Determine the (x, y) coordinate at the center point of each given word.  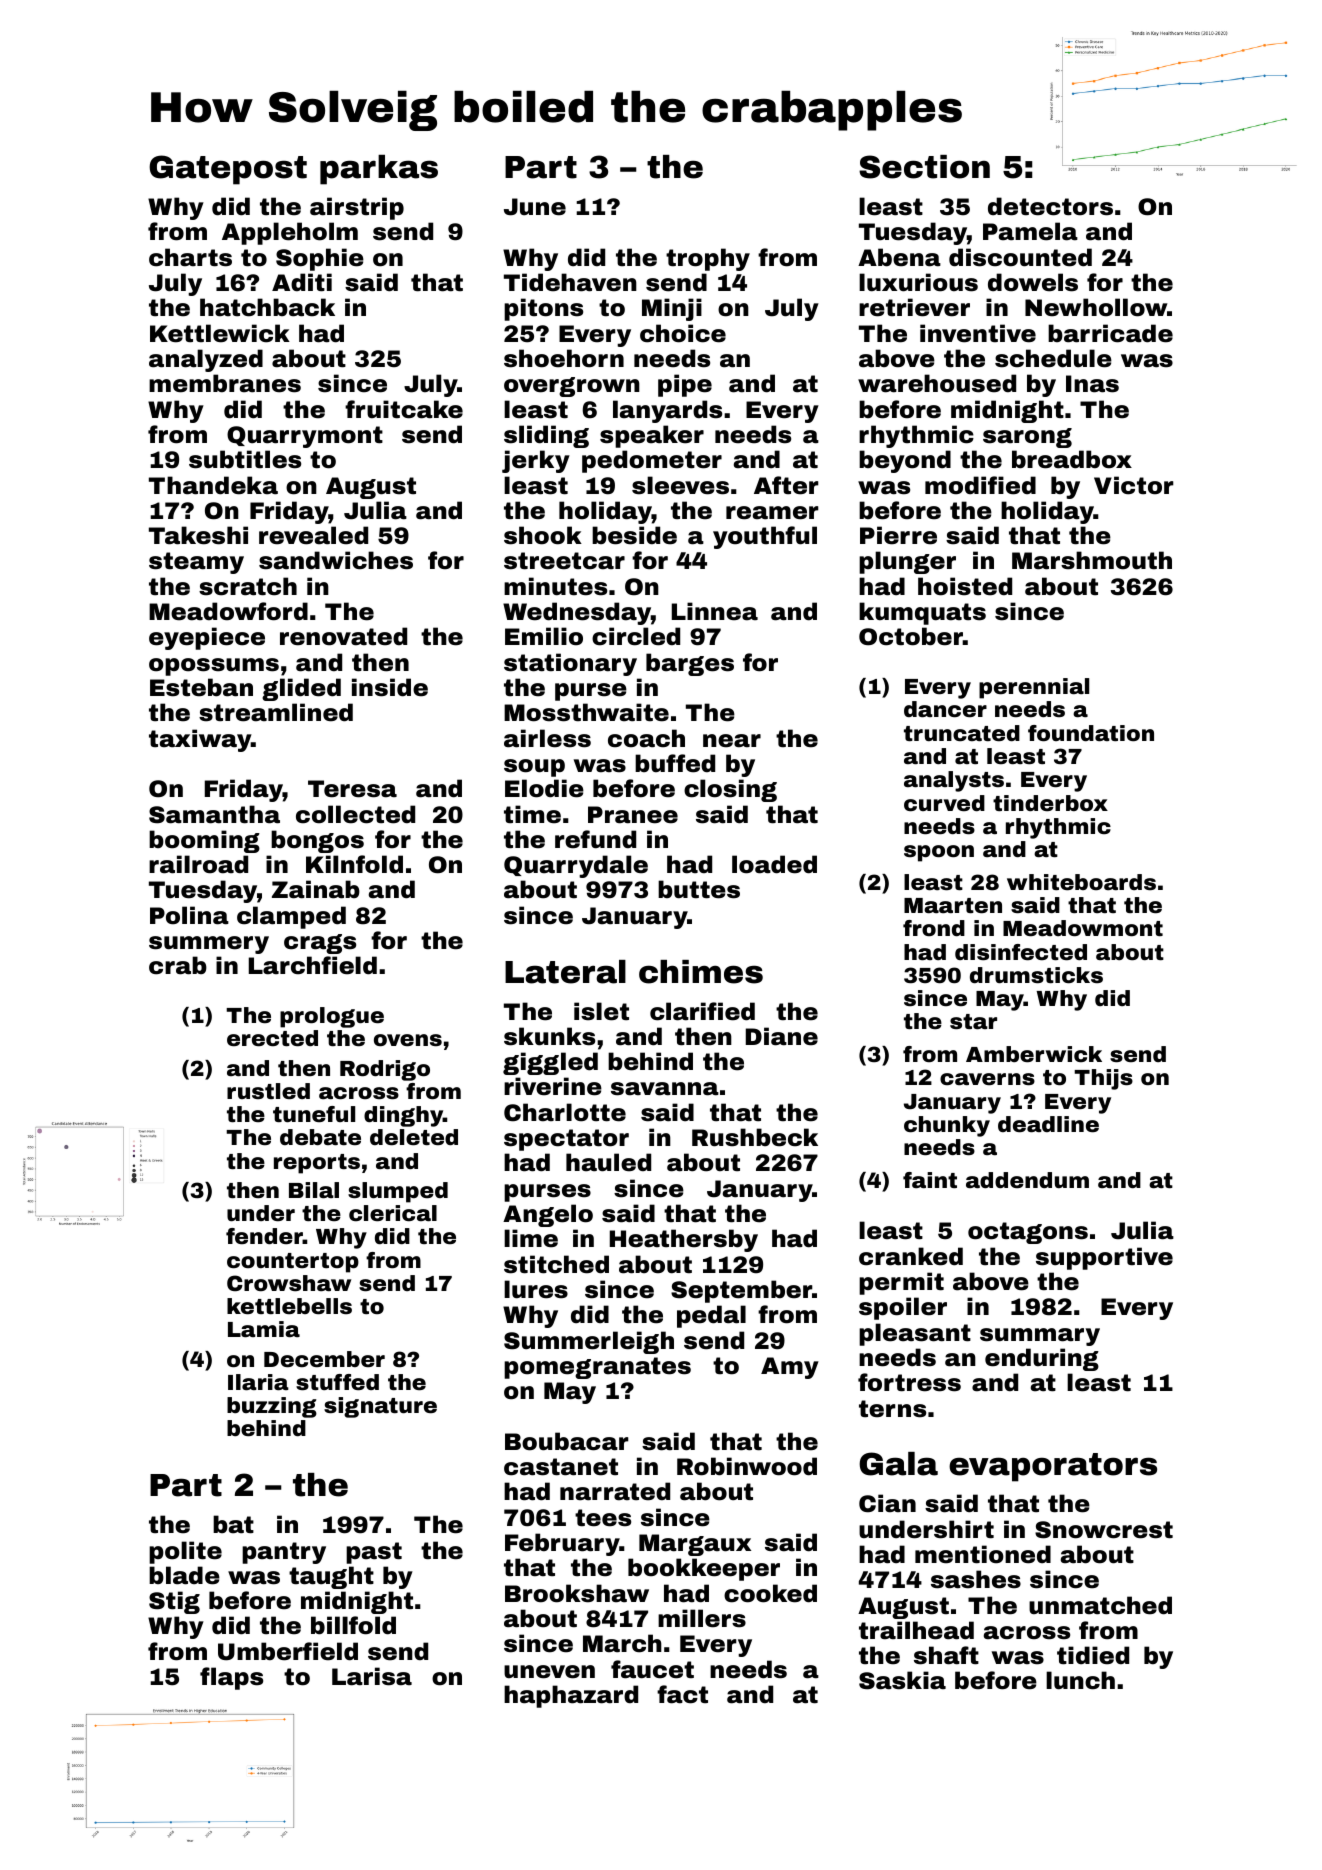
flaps (231, 1678)
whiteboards (1081, 882)
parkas (379, 170)
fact (682, 1694)
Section (924, 167)
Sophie (320, 259)
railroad (198, 864)
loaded (774, 864)
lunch (1080, 1680)
